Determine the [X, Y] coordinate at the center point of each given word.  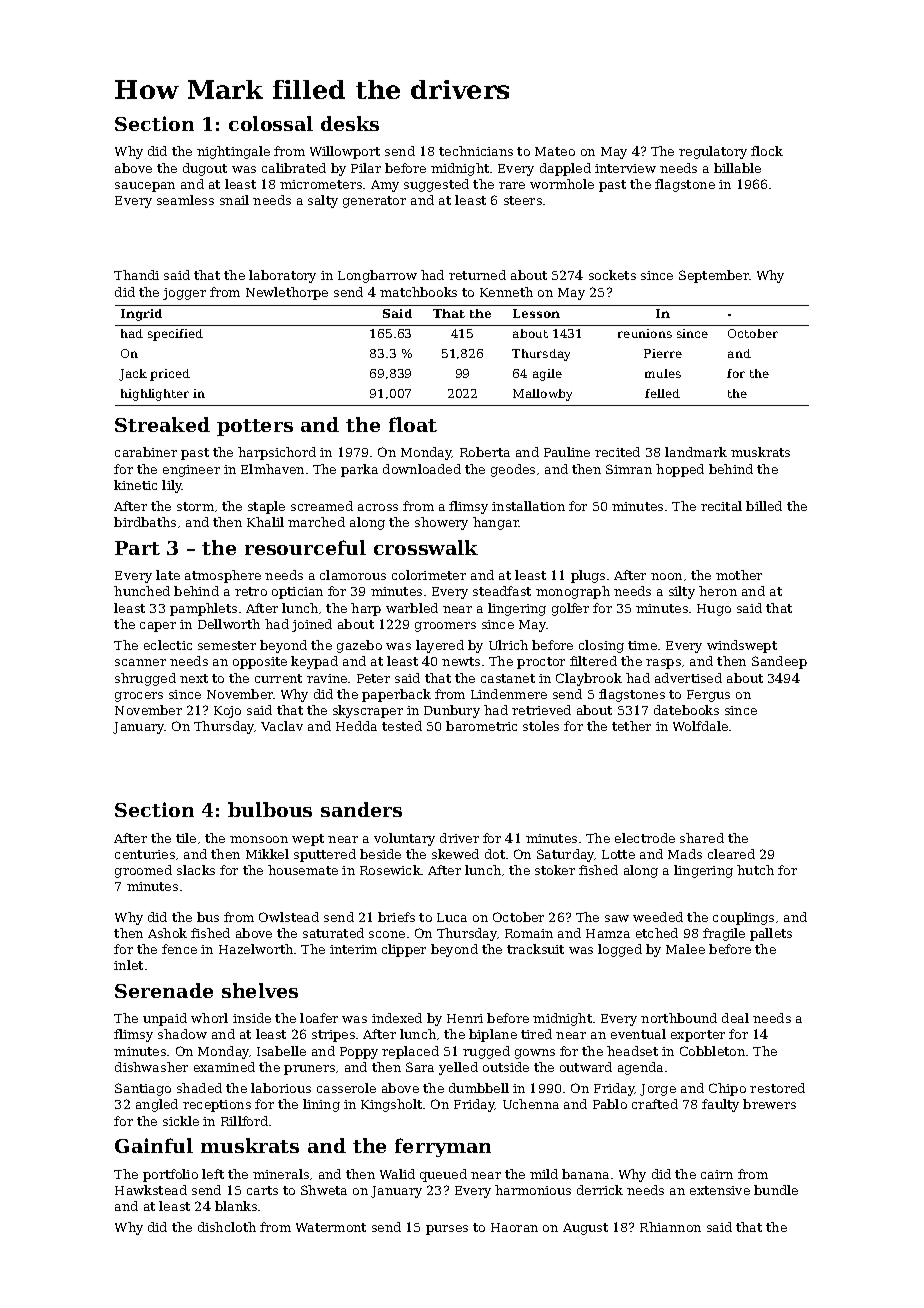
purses [447, 1230]
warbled [412, 608]
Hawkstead [151, 1190]
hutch [755, 870]
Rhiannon [670, 1227]
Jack [133, 375]
